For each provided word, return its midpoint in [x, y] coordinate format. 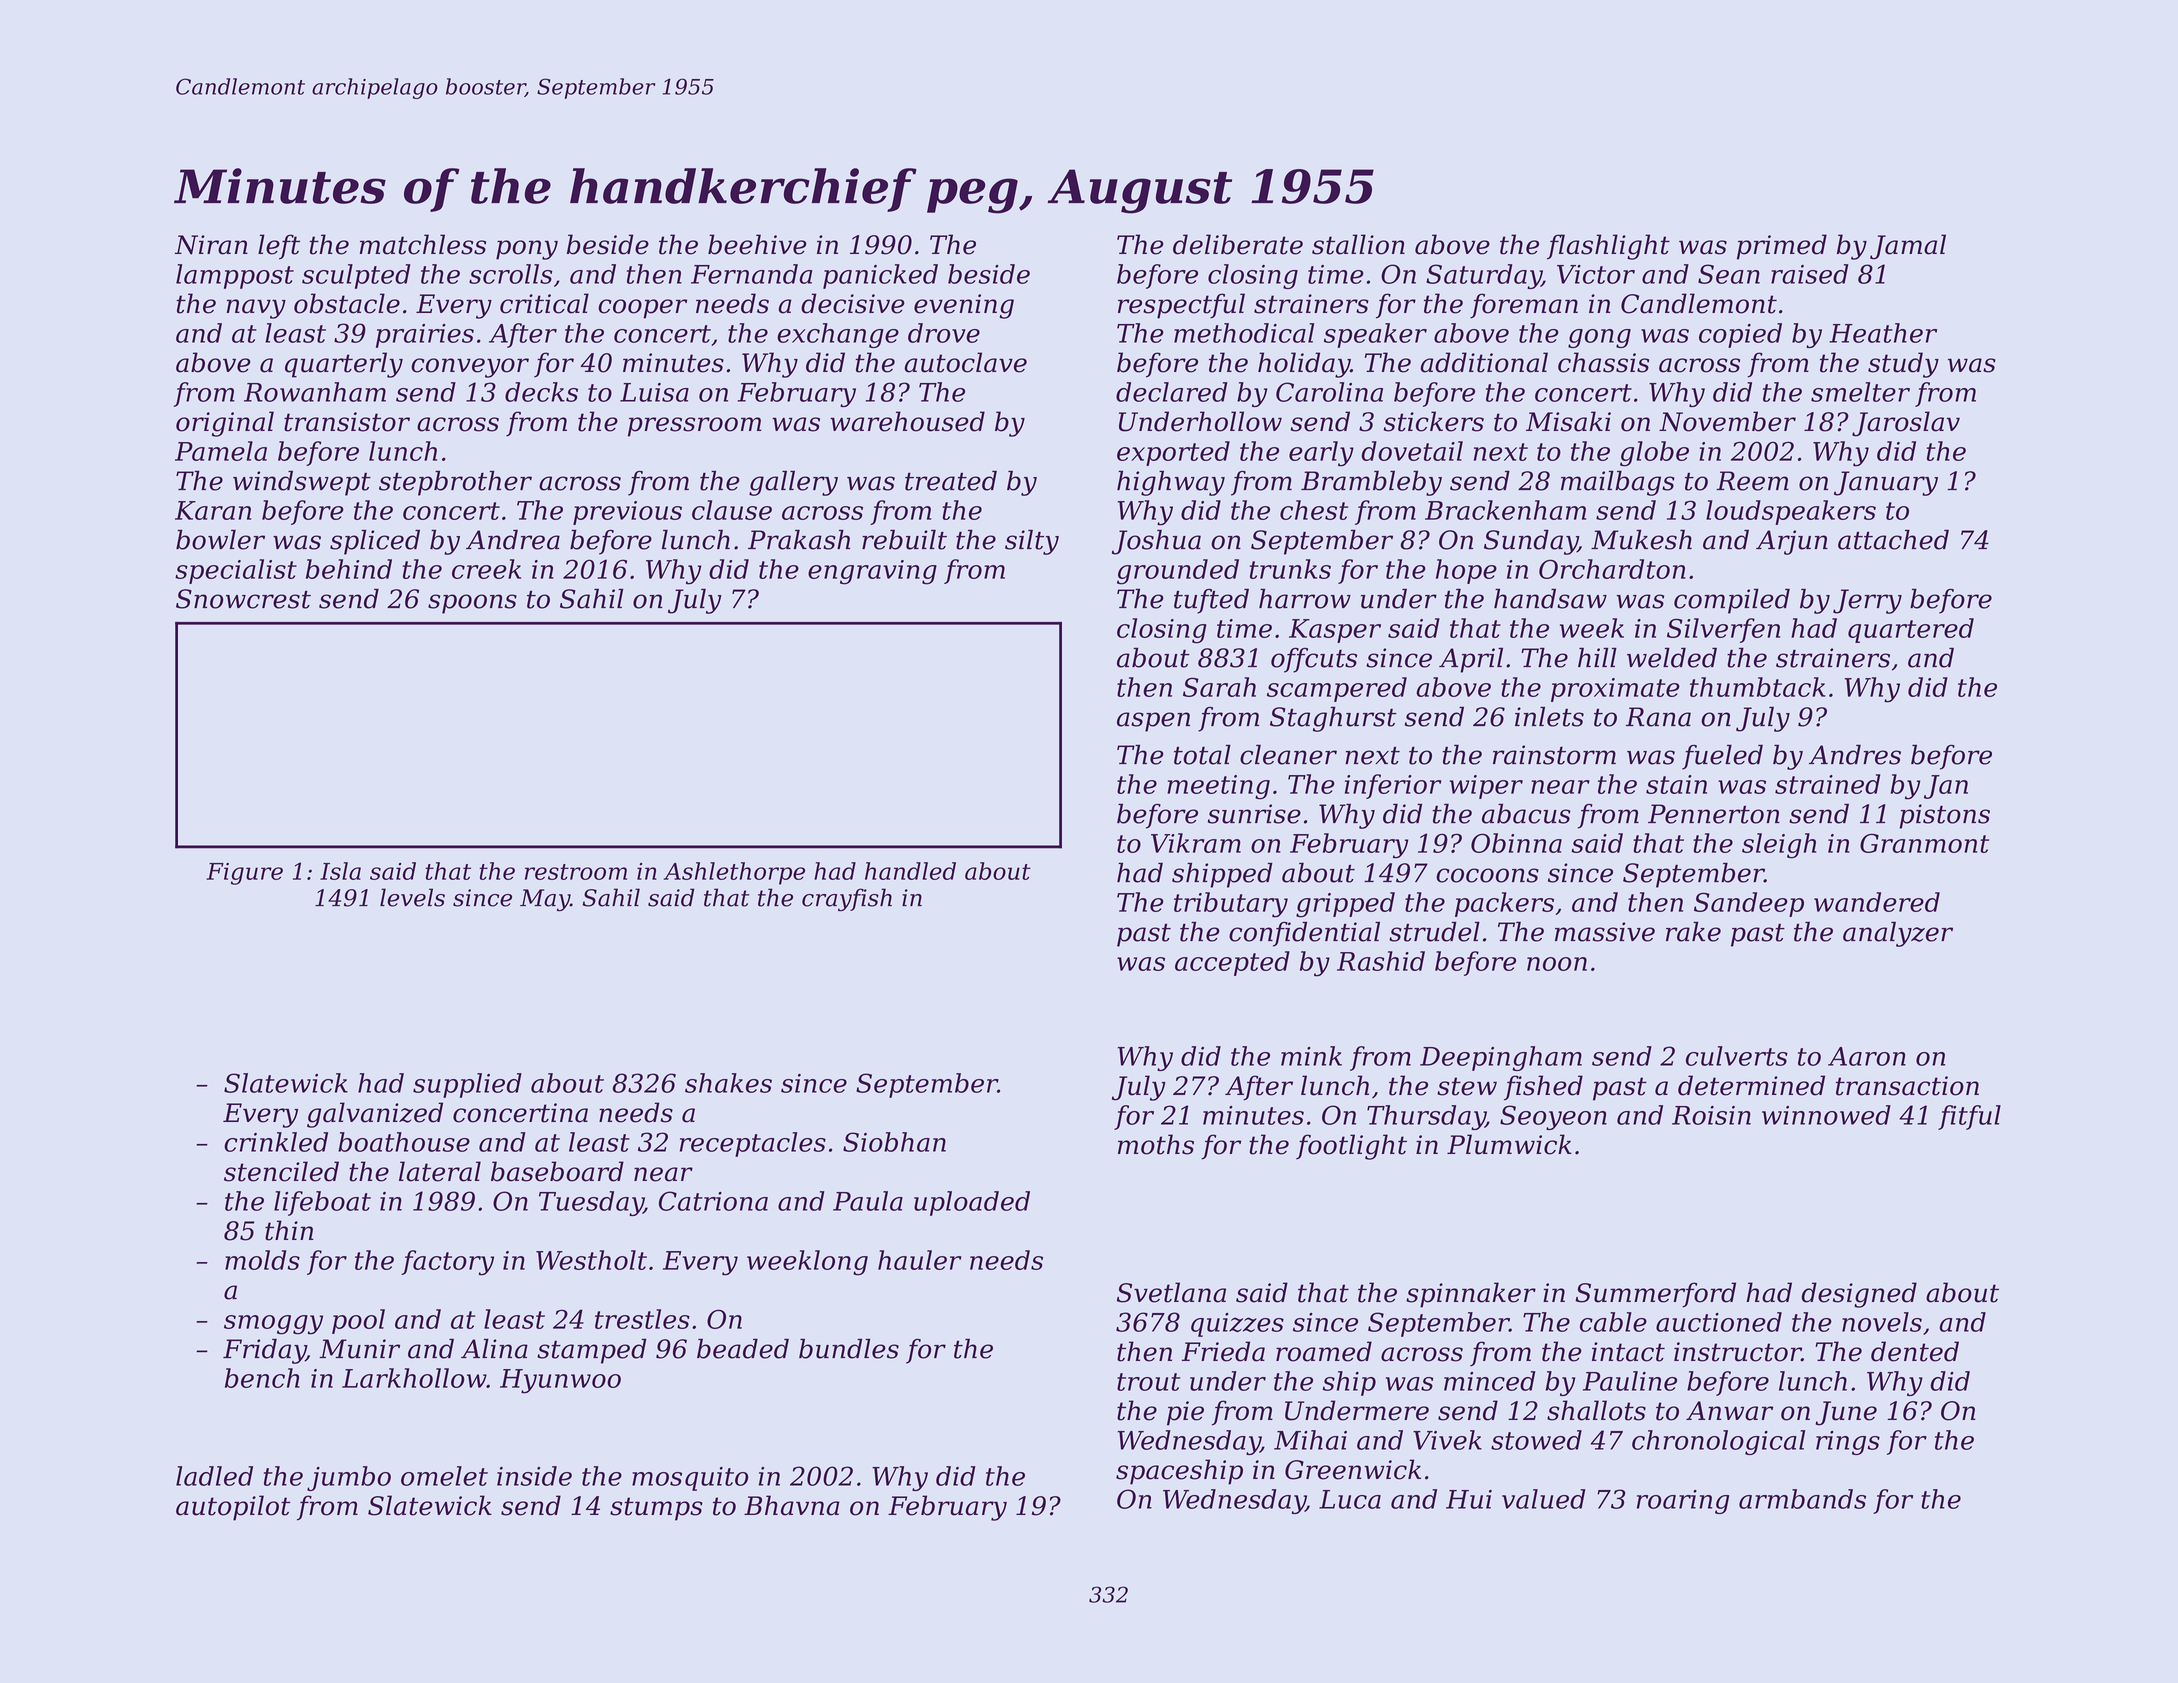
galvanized [375, 1115]
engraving [872, 572]
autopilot [233, 1508]
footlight [1351, 1147]
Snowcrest [243, 599]
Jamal [1908, 247]
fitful [1969, 1117]
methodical [1244, 333]
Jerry [1867, 601]
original [225, 424]
